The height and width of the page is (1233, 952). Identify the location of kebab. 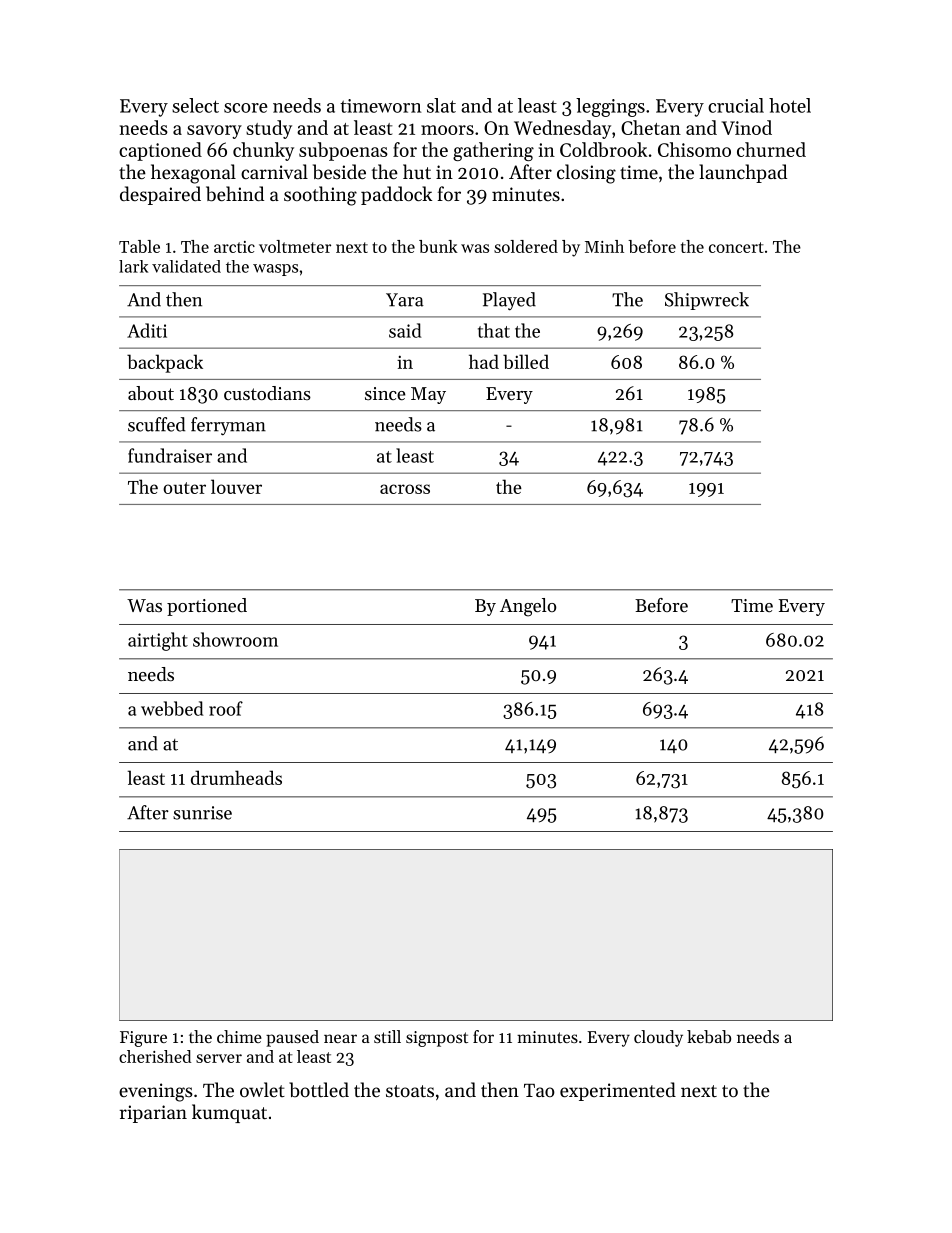
(709, 1036).
